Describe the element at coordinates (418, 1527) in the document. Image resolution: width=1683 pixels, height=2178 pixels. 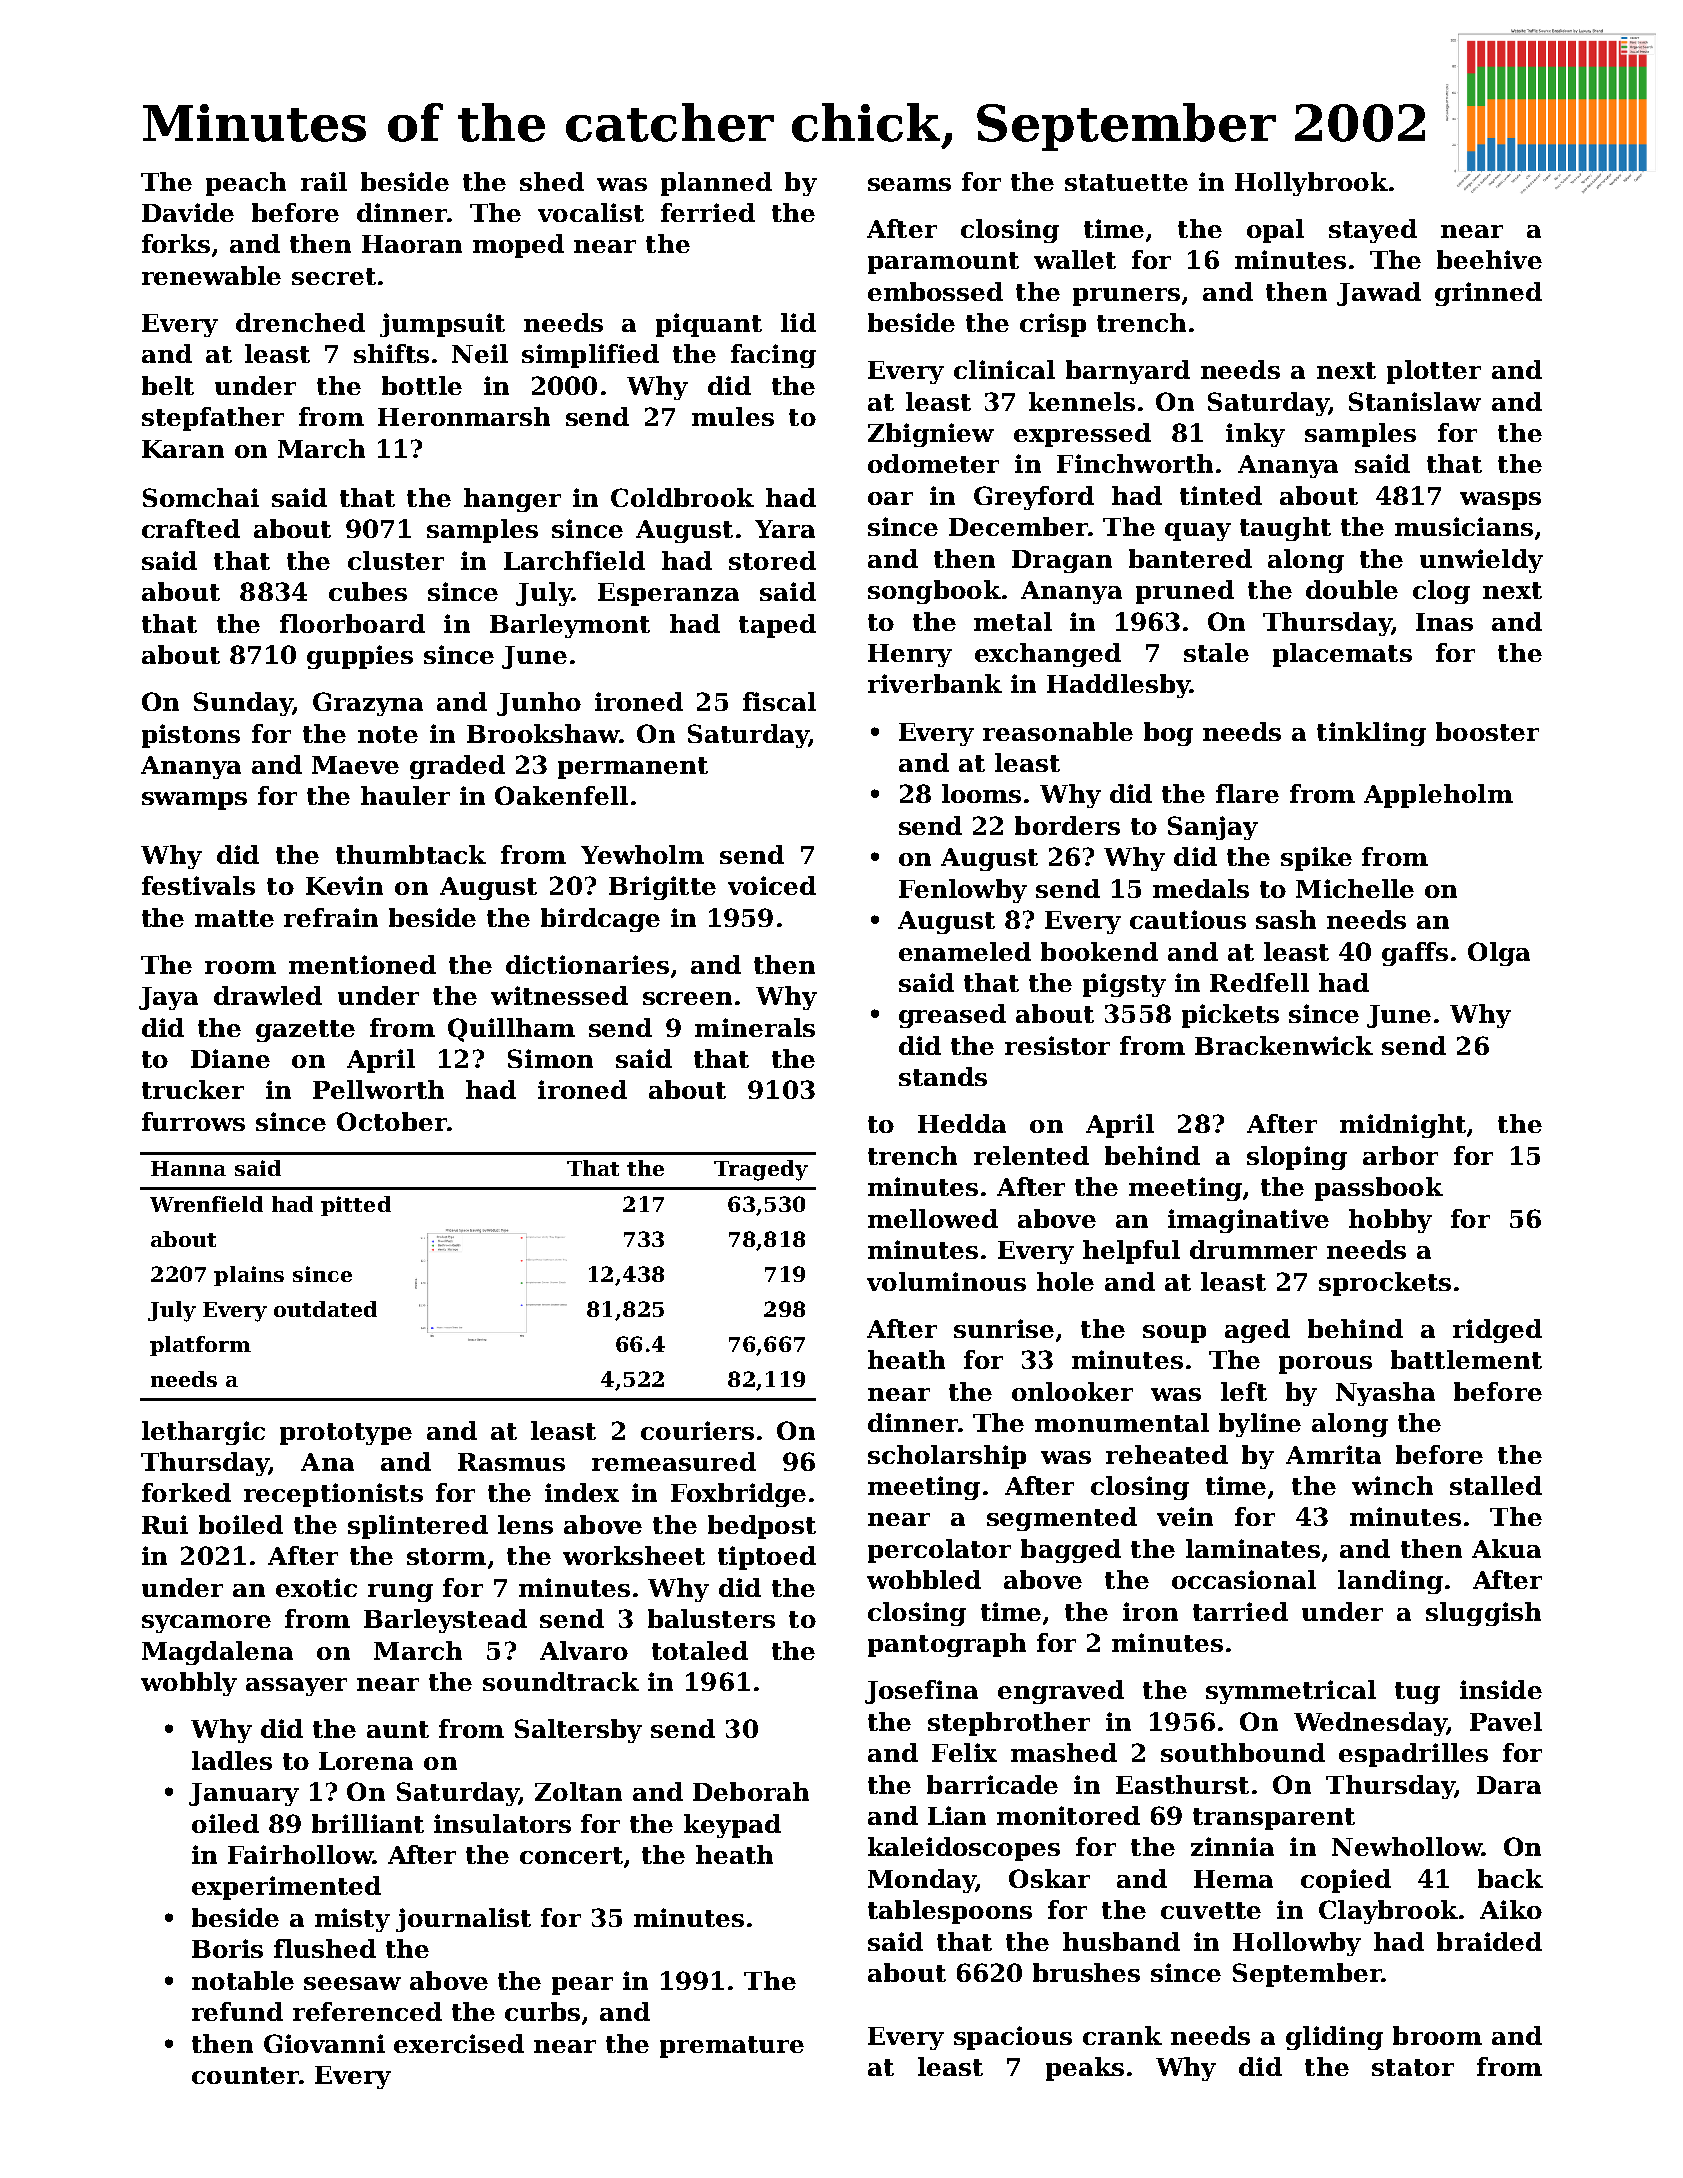
I see `splintered` at that location.
